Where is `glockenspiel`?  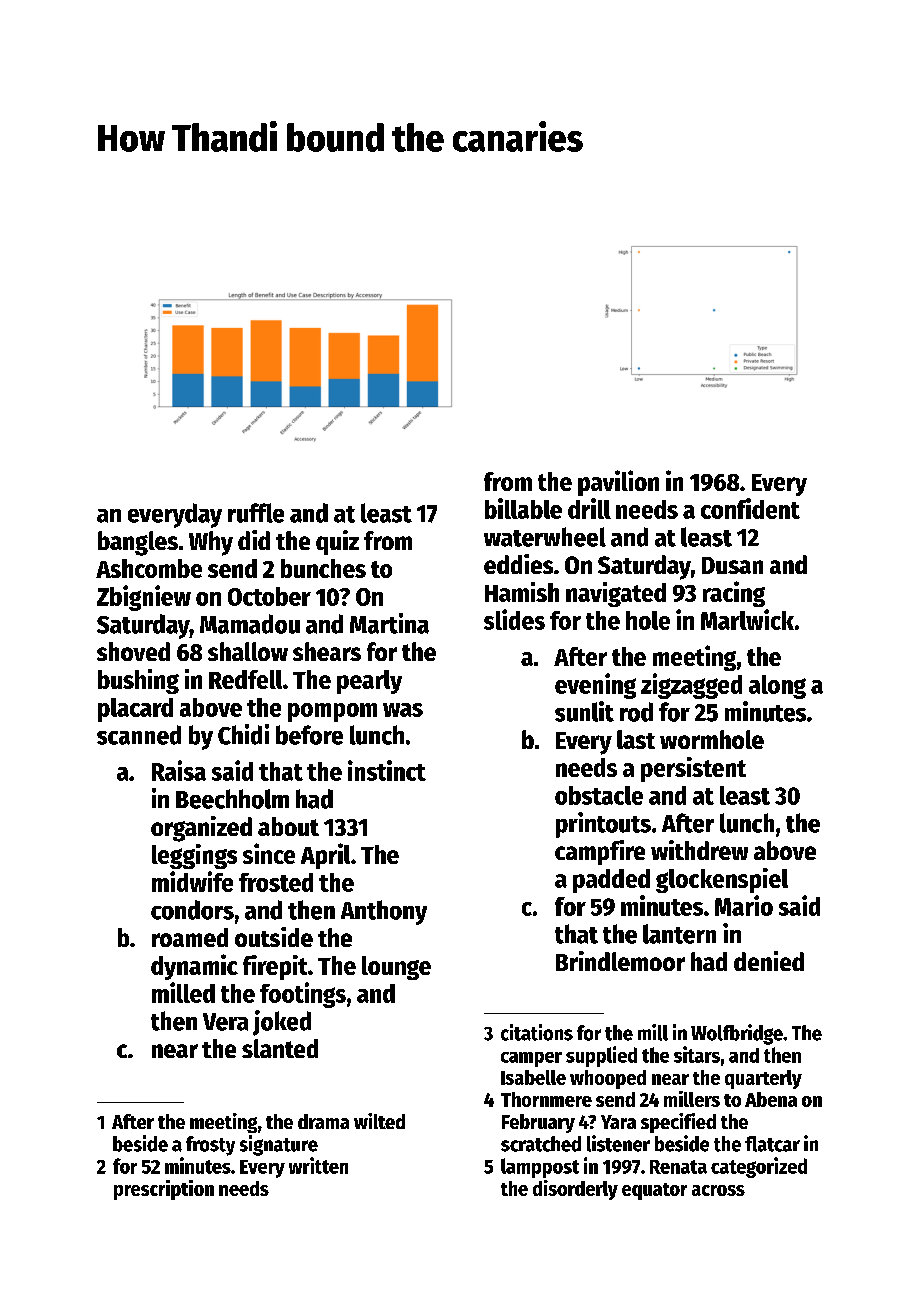
glockenspiel is located at coordinates (722, 880).
